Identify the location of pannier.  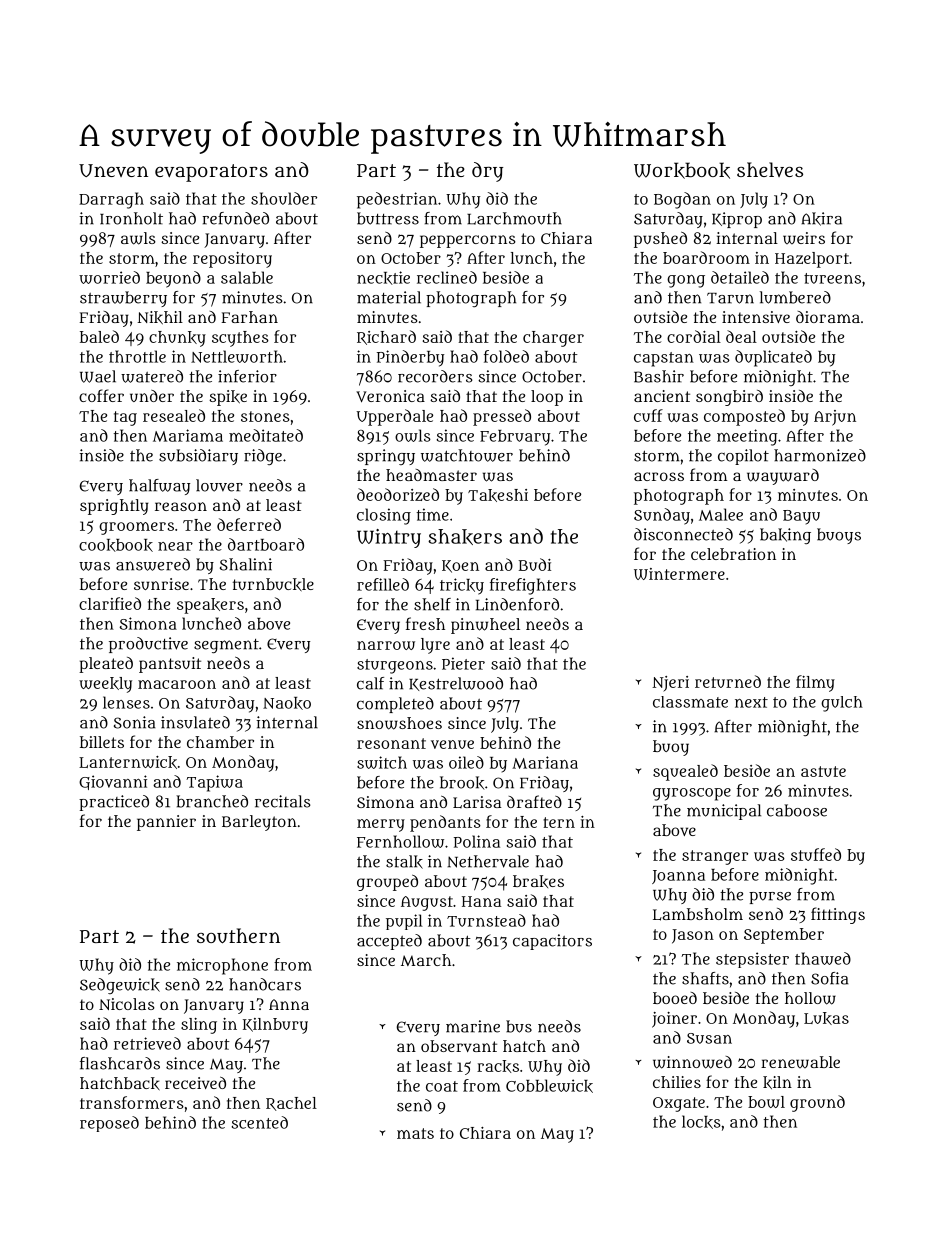
(166, 823).
